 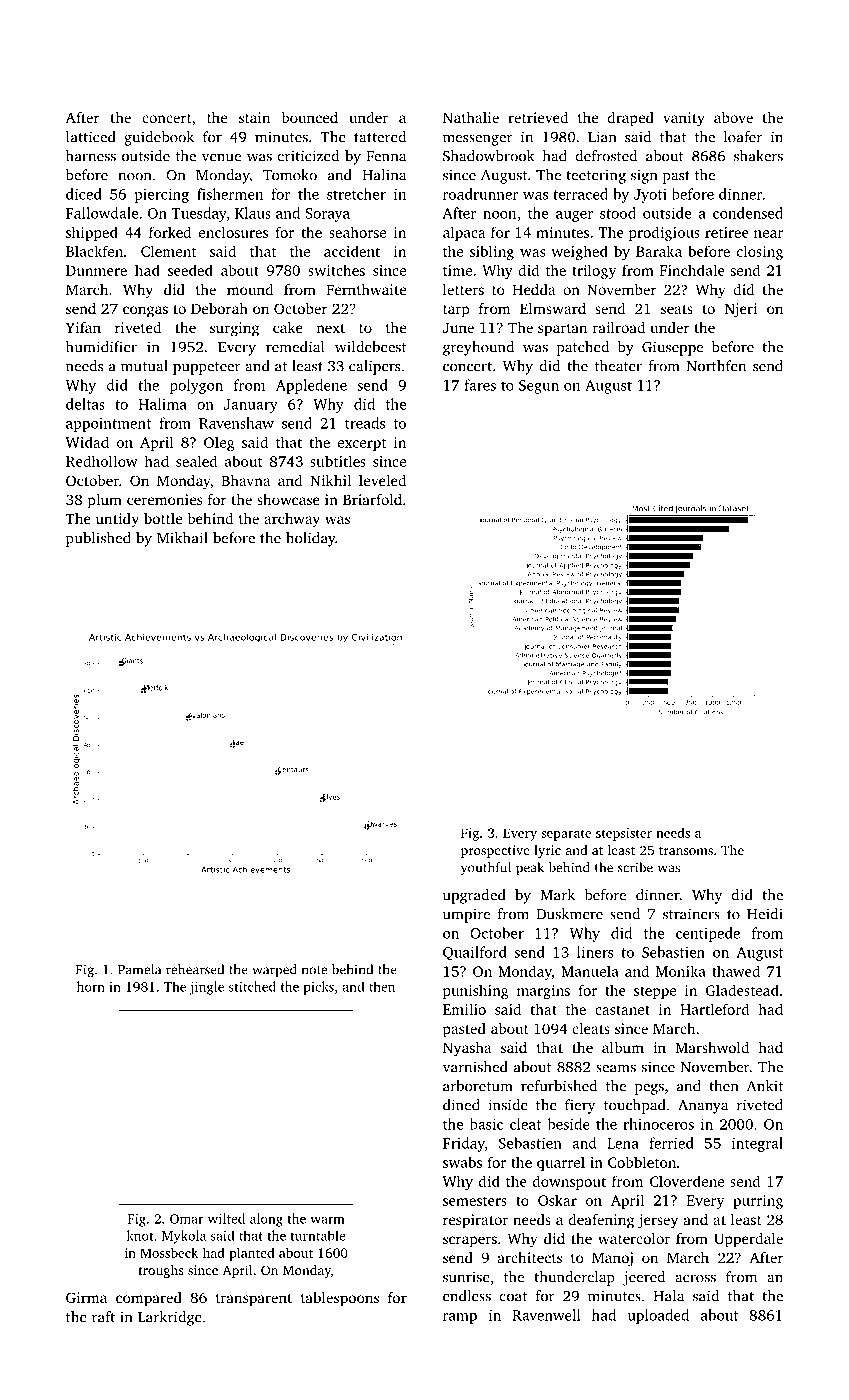 What do you see at coordinates (314, 970) in the screenshot?
I see `note` at bounding box center [314, 970].
